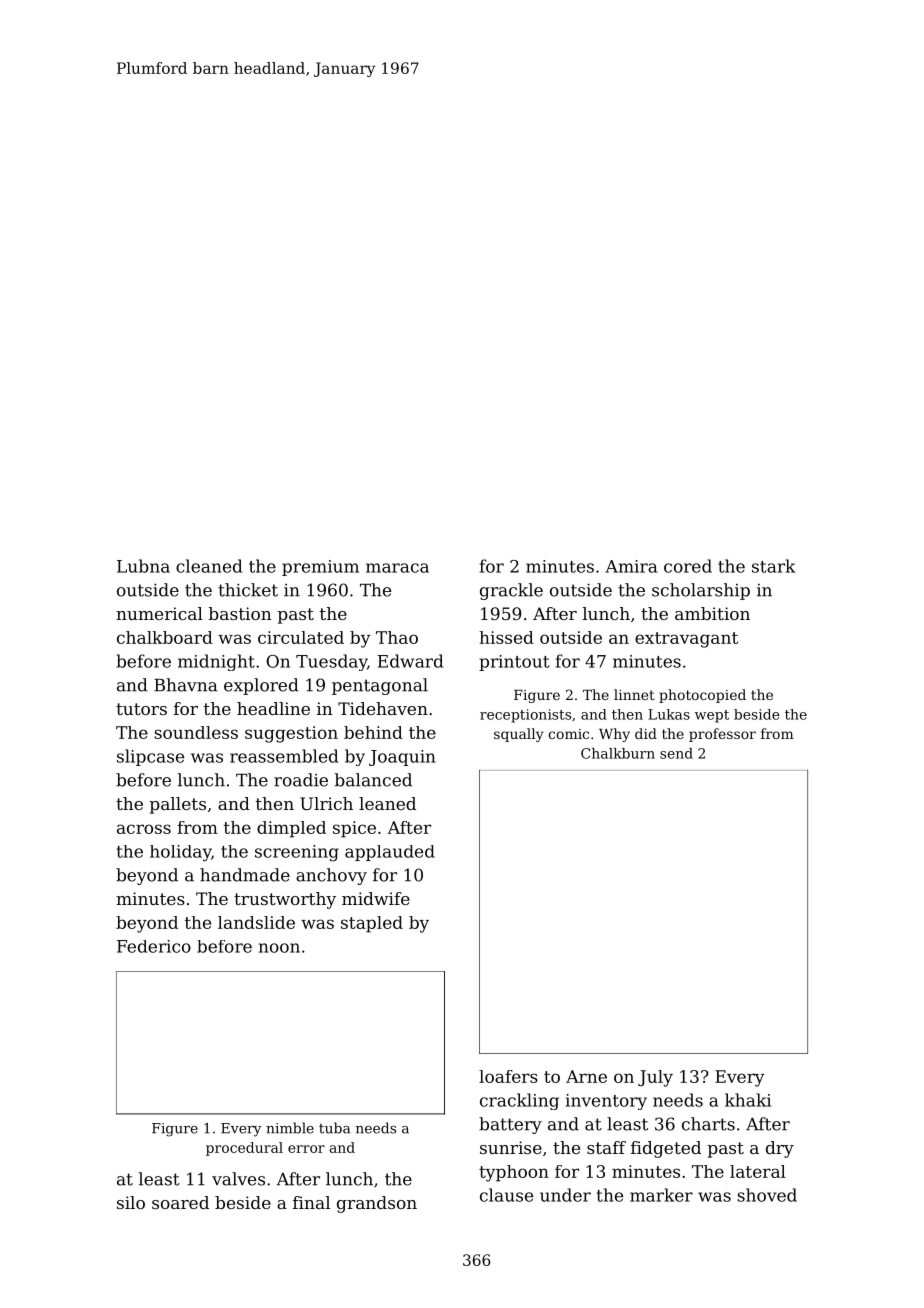 This screenshot has width=924, height=1308. I want to click on premium, so click(320, 568).
